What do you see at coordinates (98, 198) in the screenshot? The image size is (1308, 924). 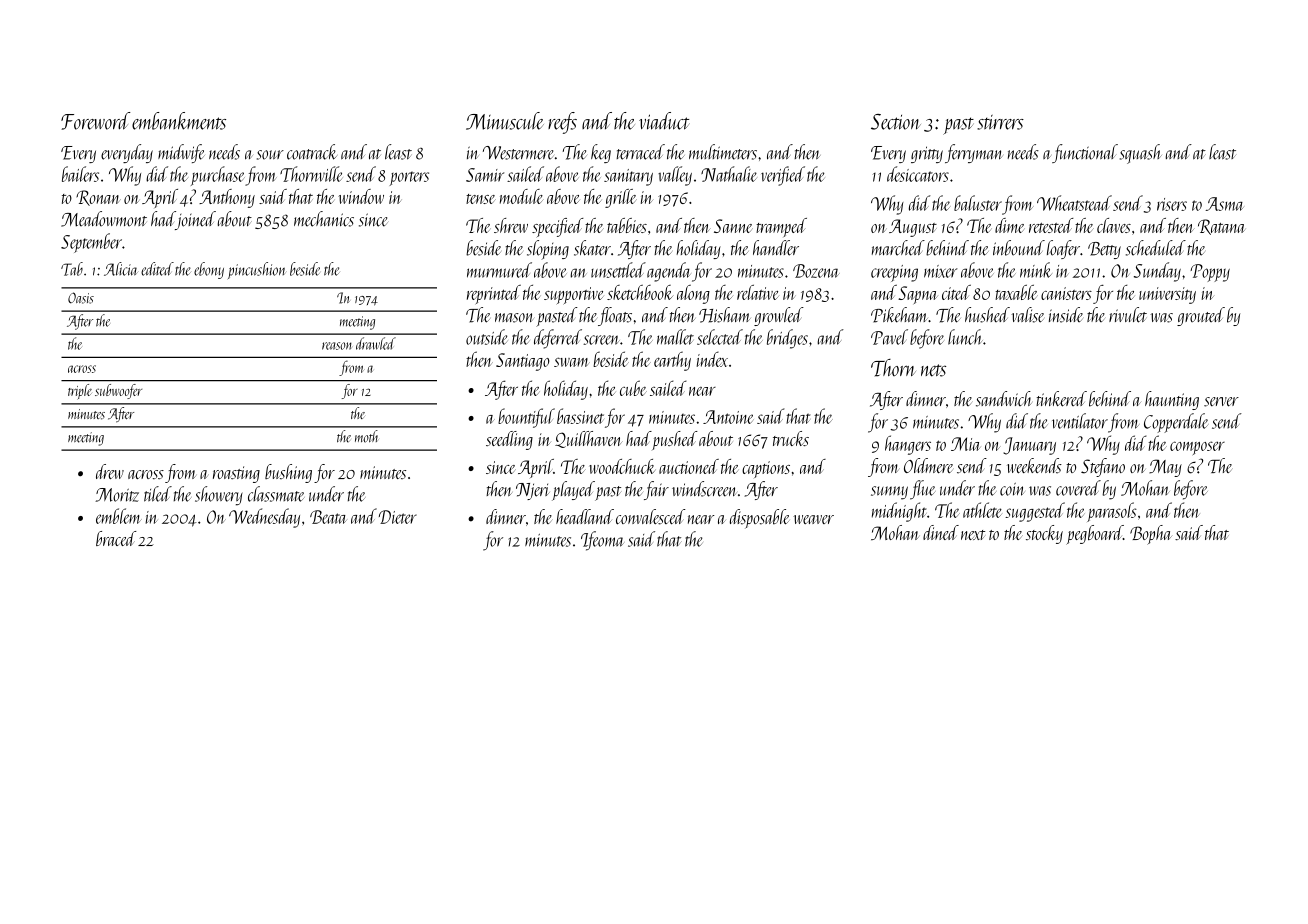 I see `Ronan` at bounding box center [98, 198].
